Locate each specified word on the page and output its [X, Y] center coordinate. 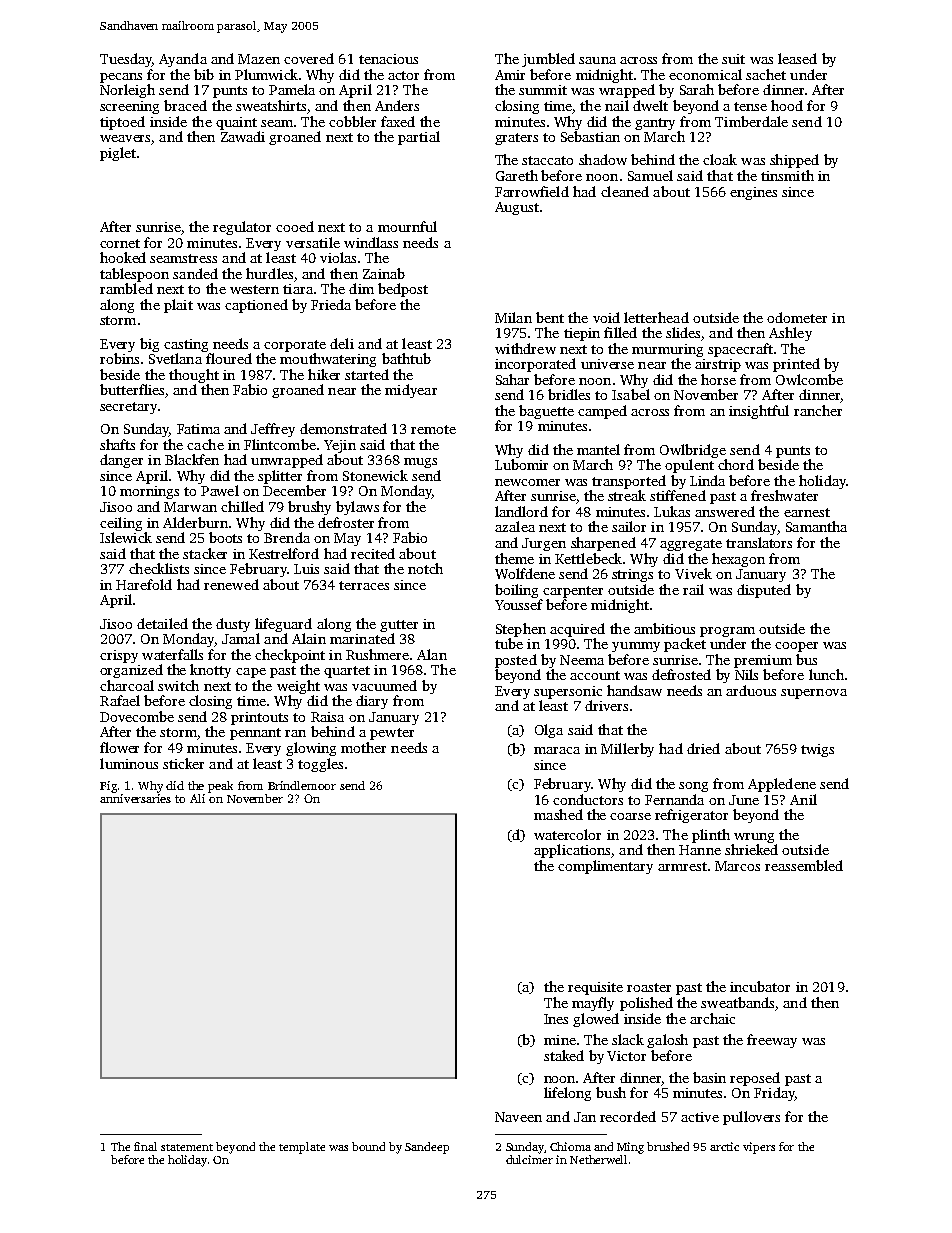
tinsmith [787, 175]
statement [187, 1147]
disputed [764, 591]
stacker [205, 553]
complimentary [605, 867]
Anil [803, 799]
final [145, 1146]
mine [560, 1040]
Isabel [631, 394]
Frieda [331, 304]
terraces [364, 585]
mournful [407, 226]
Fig [108, 787]
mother [363, 747]
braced [185, 105]
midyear [411, 391]
